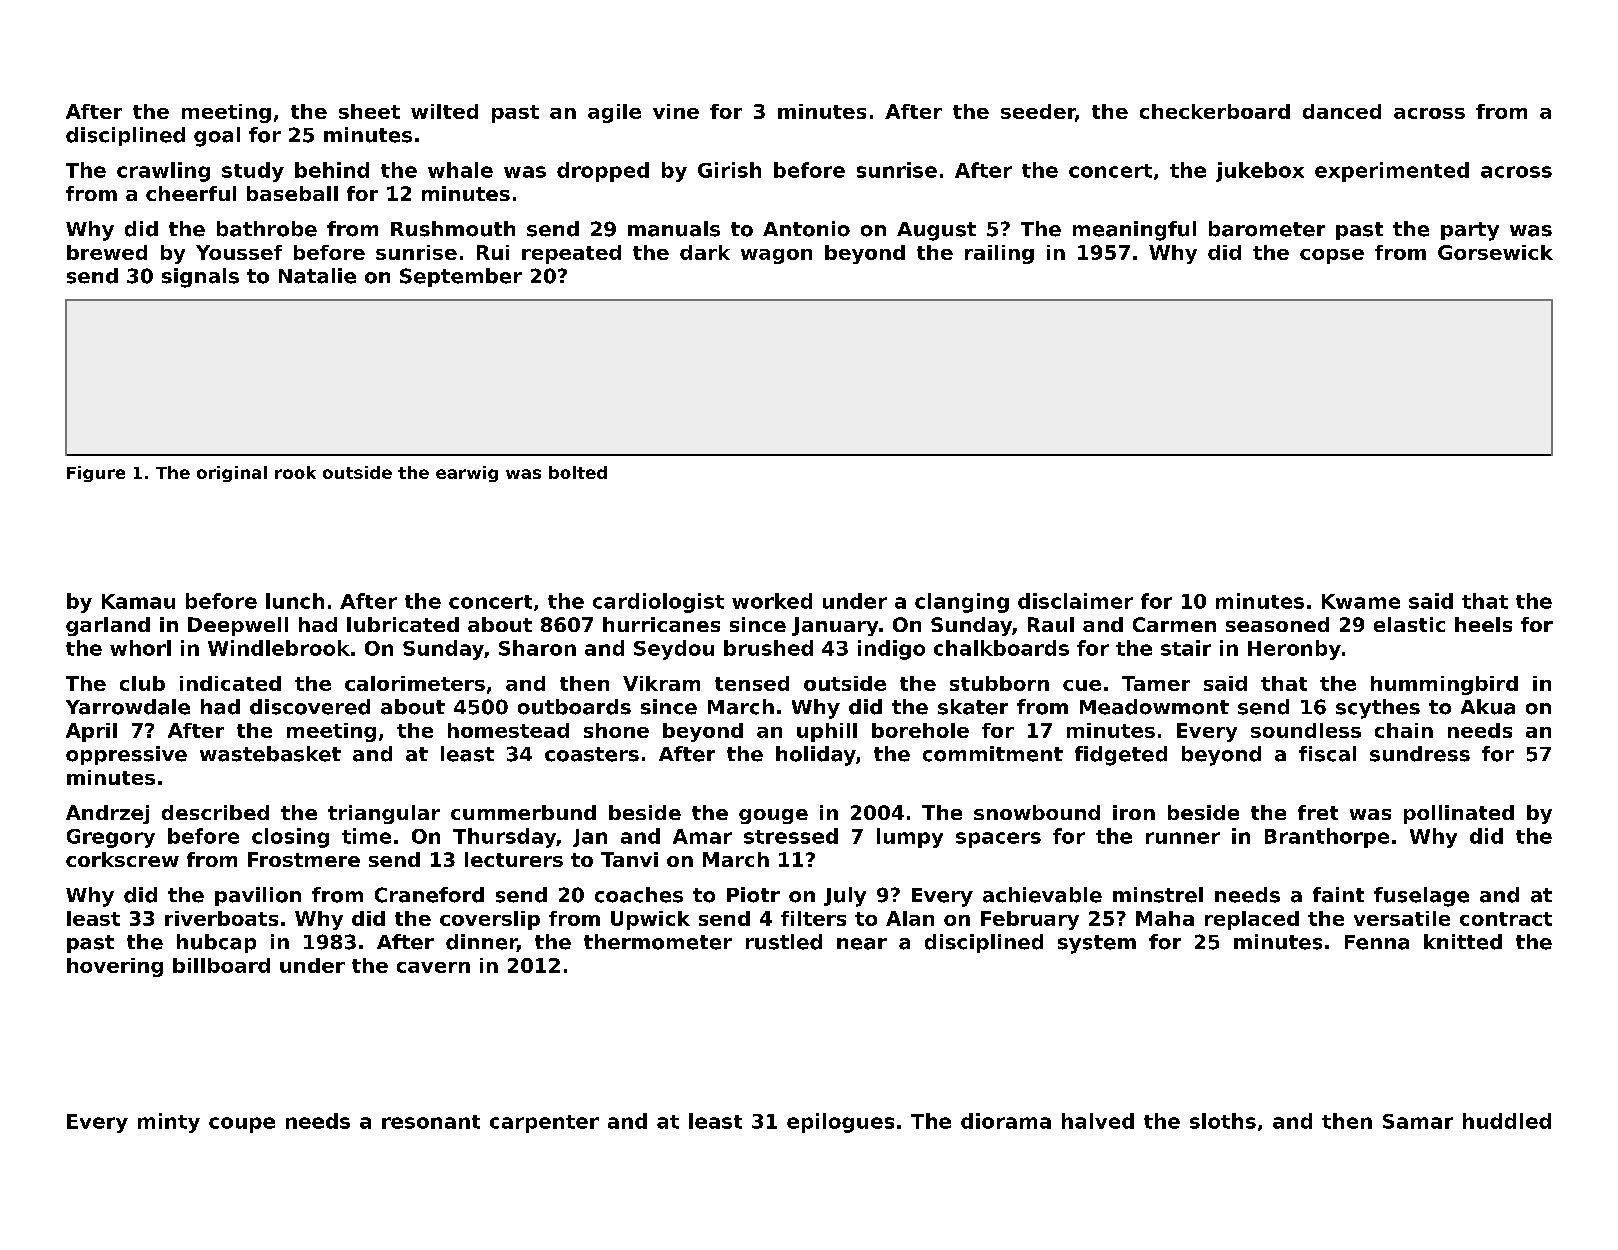 The width and height of the screenshot is (1618, 1250). I want to click on checkerboard, so click(1215, 111).
